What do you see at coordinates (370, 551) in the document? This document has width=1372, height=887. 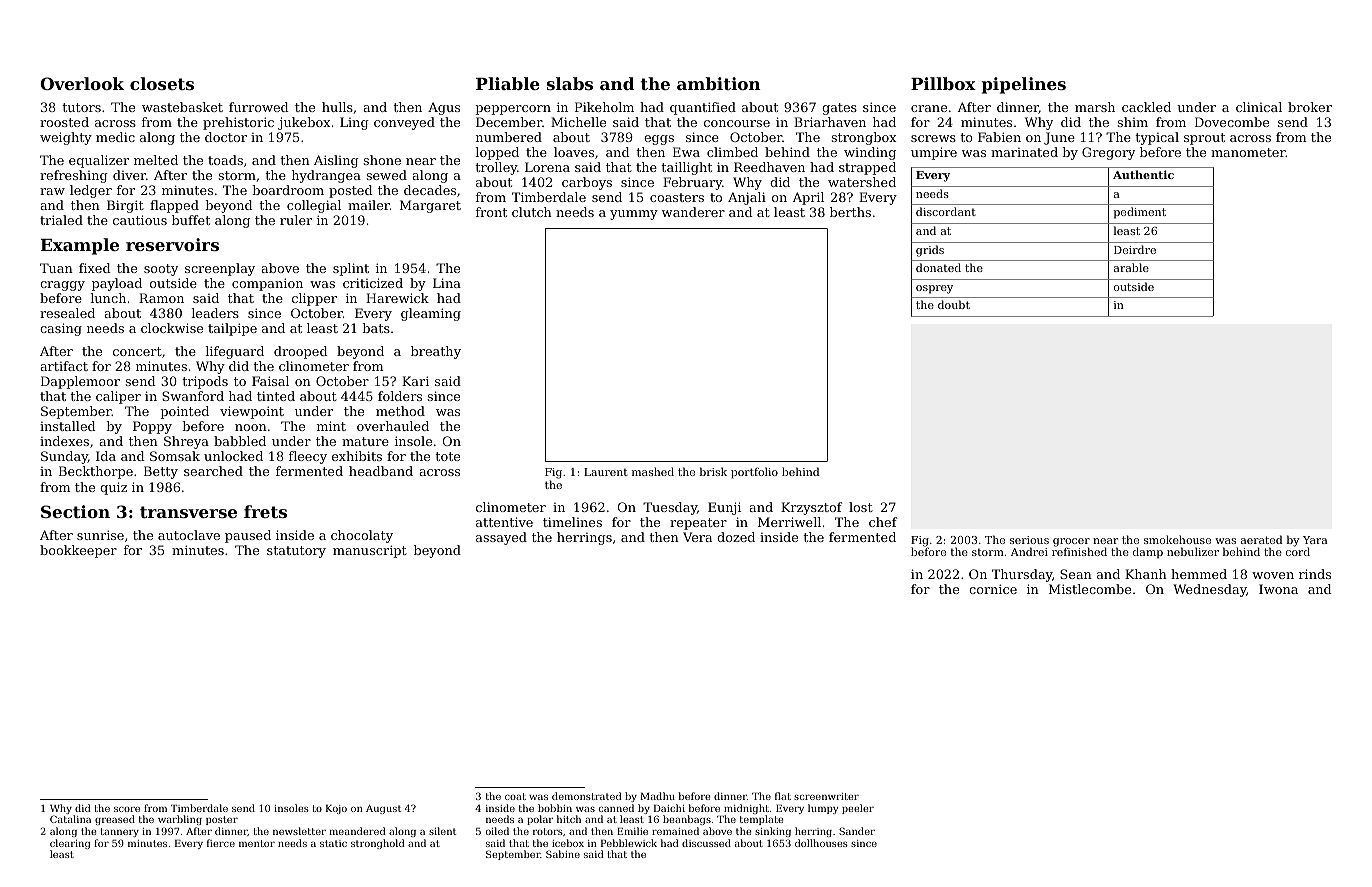 I see `manuscript` at bounding box center [370, 551].
